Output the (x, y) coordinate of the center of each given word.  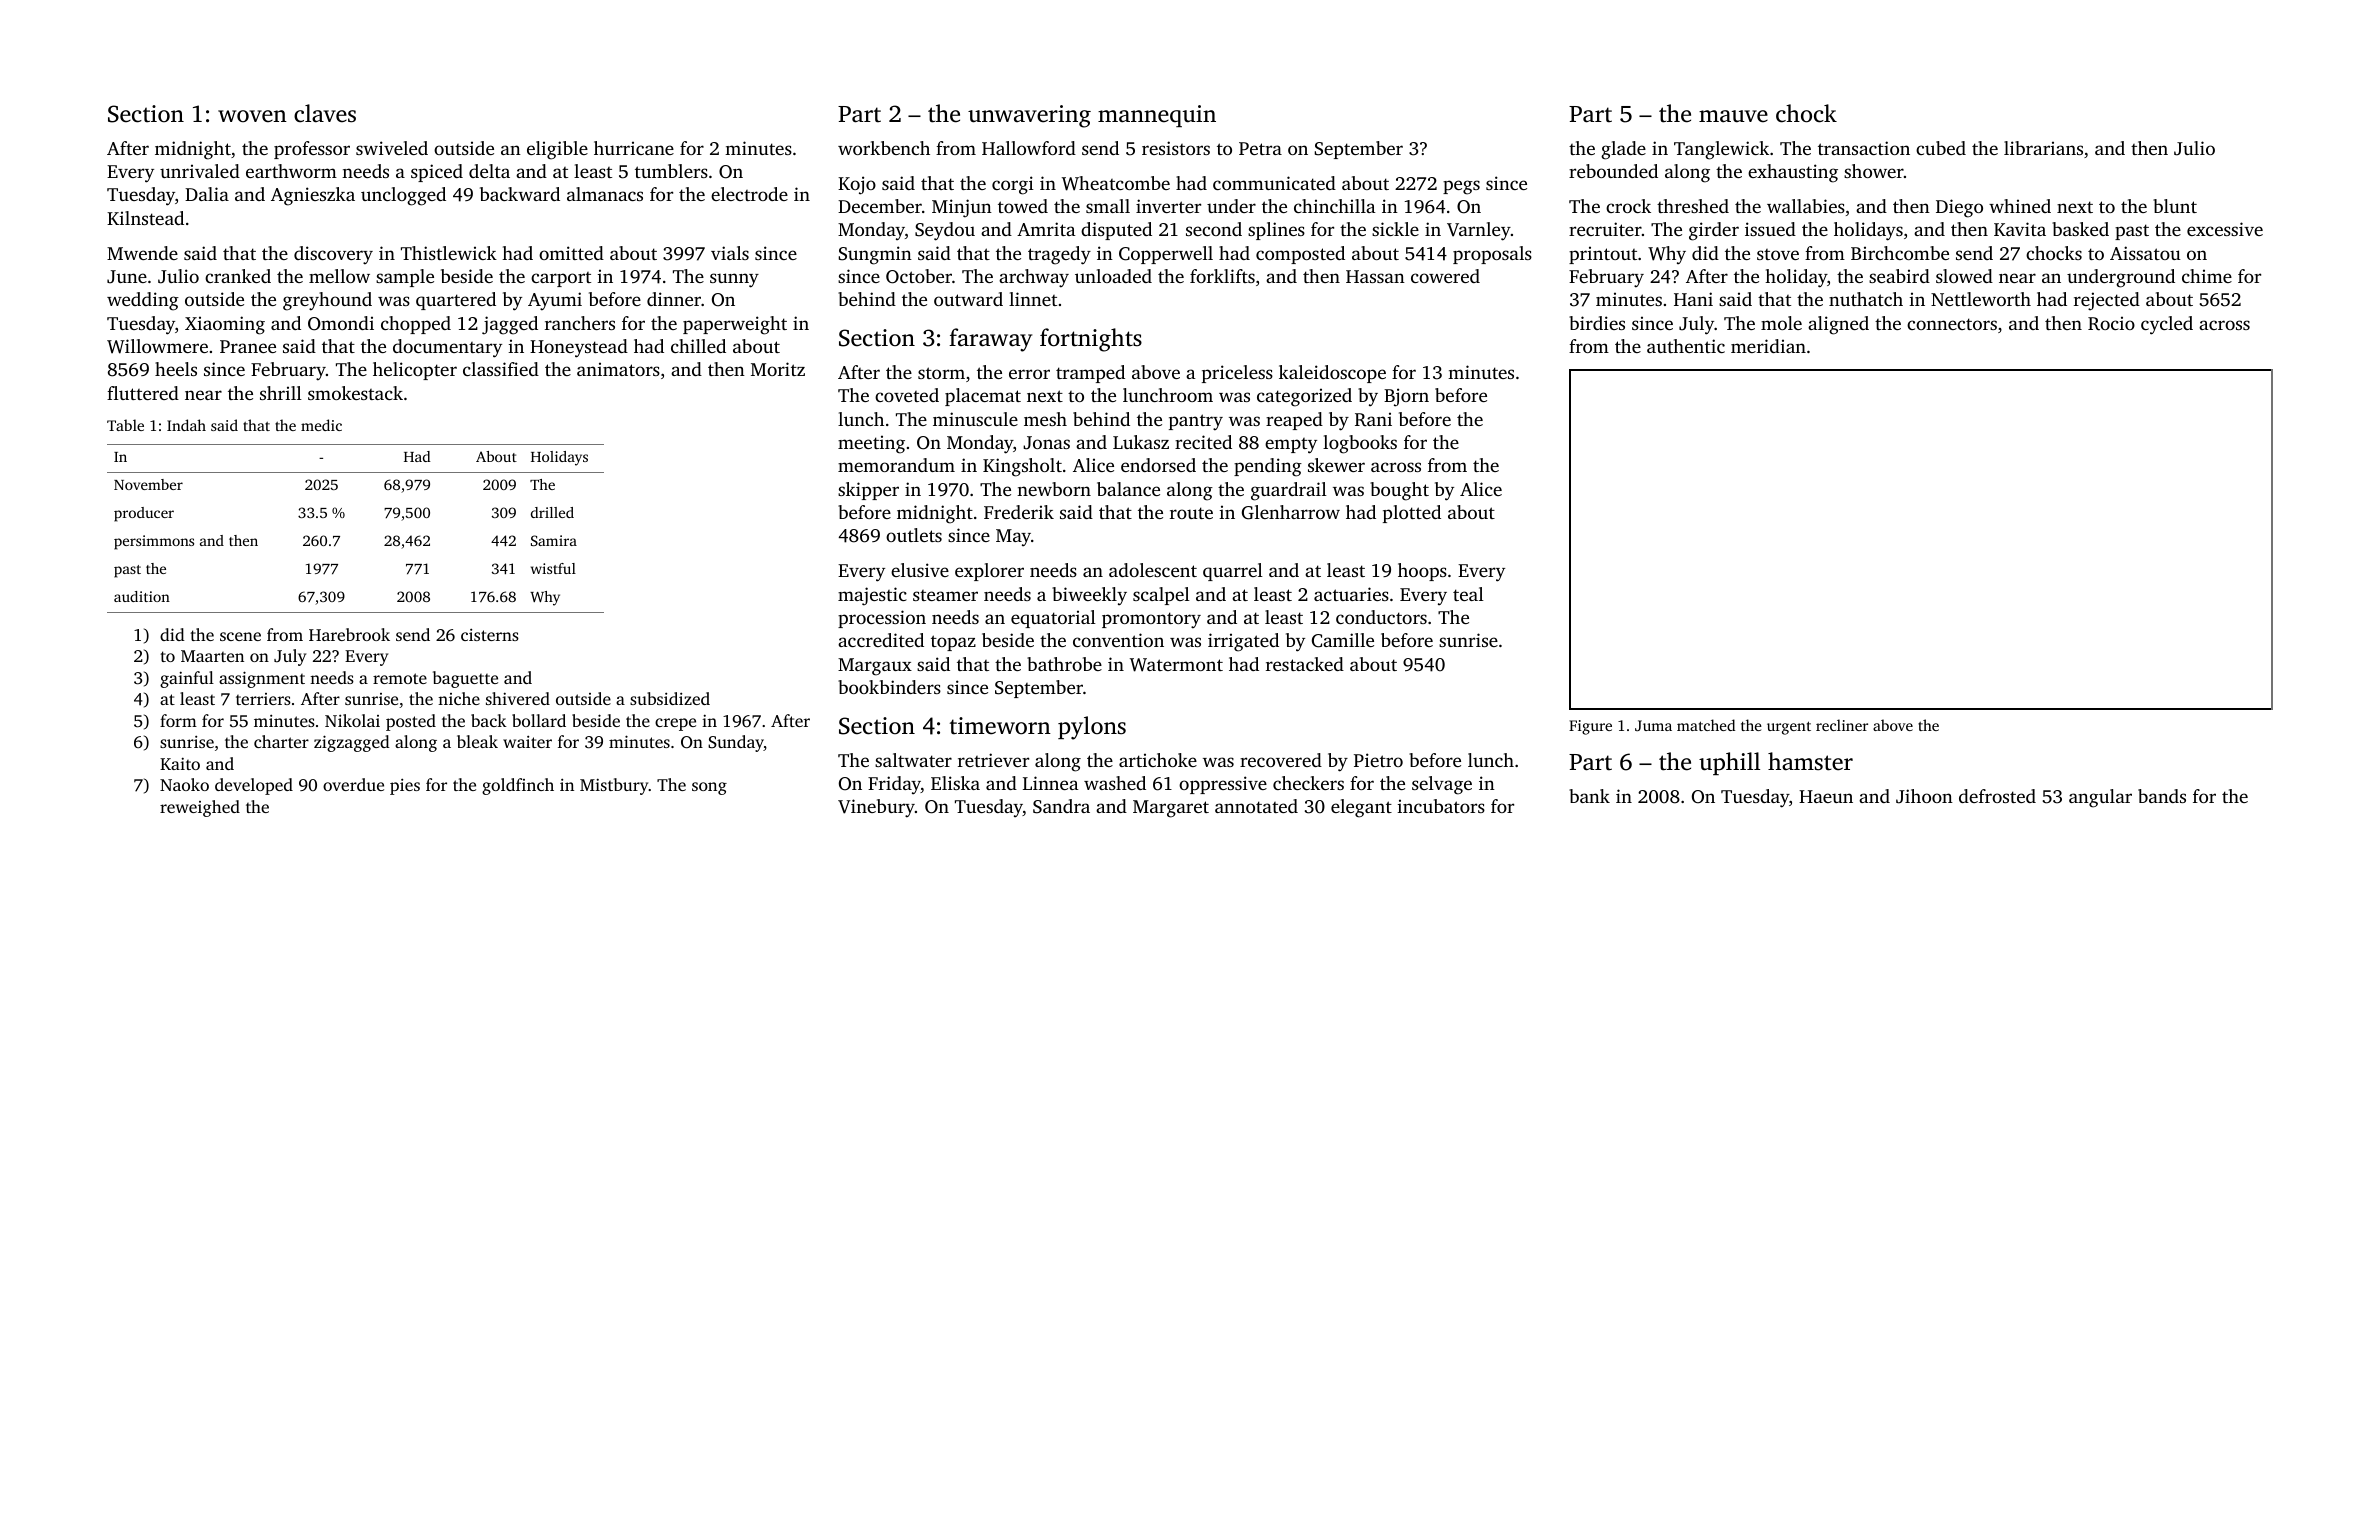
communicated (1274, 183)
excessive (2225, 229)
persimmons (154, 542)
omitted (571, 253)
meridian (1768, 346)
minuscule (975, 419)
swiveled (392, 148)
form (178, 720)
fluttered (143, 393)
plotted (1412, 514)
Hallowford (1029, 148)
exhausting (1793, 173)
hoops (1422, 572)
